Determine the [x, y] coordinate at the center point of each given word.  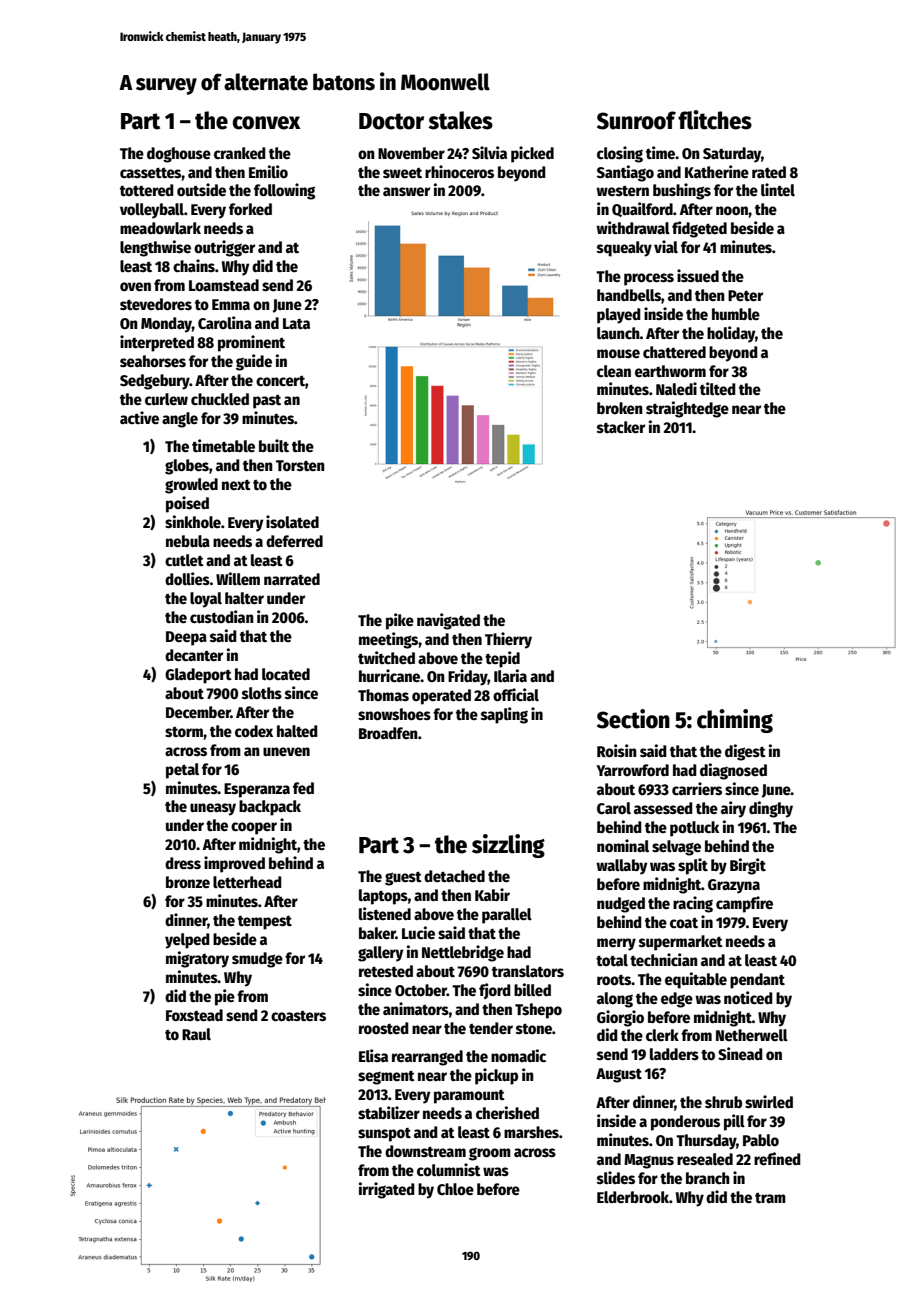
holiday [731, 334]
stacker [621, 427]
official [516, 695]
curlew [166, 399]
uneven [286, 752]
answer [406, 192]
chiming [735, 721]
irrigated [387, 1190]
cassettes [151, 173]
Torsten [300, 465]
